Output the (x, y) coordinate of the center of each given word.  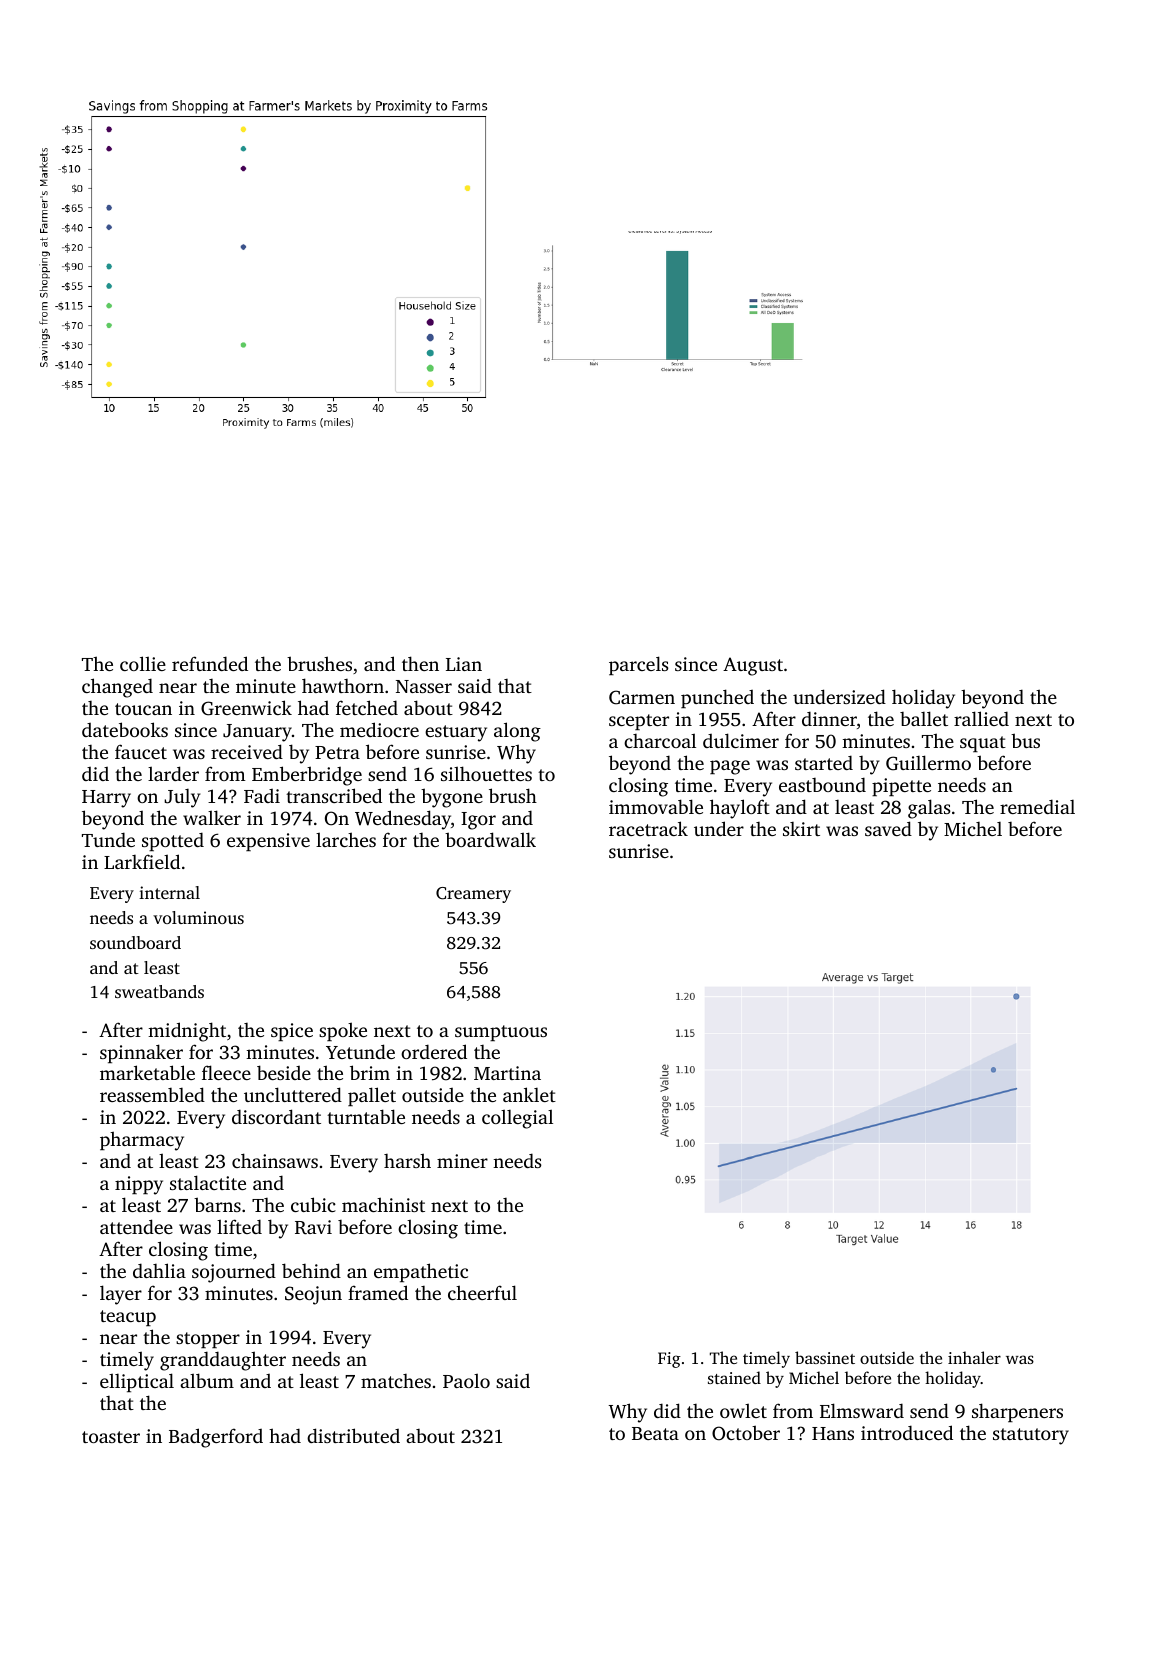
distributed (353, 1435)
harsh (407, 1160)
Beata (655, 1433)
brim (370, 1072)
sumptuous (501, 1033)
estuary (456, 733)
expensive (268, 842)
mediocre (379, 729)
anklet (529, 1094)
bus (1025, 740)
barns (217, 1204)
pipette (901, 787)
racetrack (648, 828)
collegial (517, 1119)
